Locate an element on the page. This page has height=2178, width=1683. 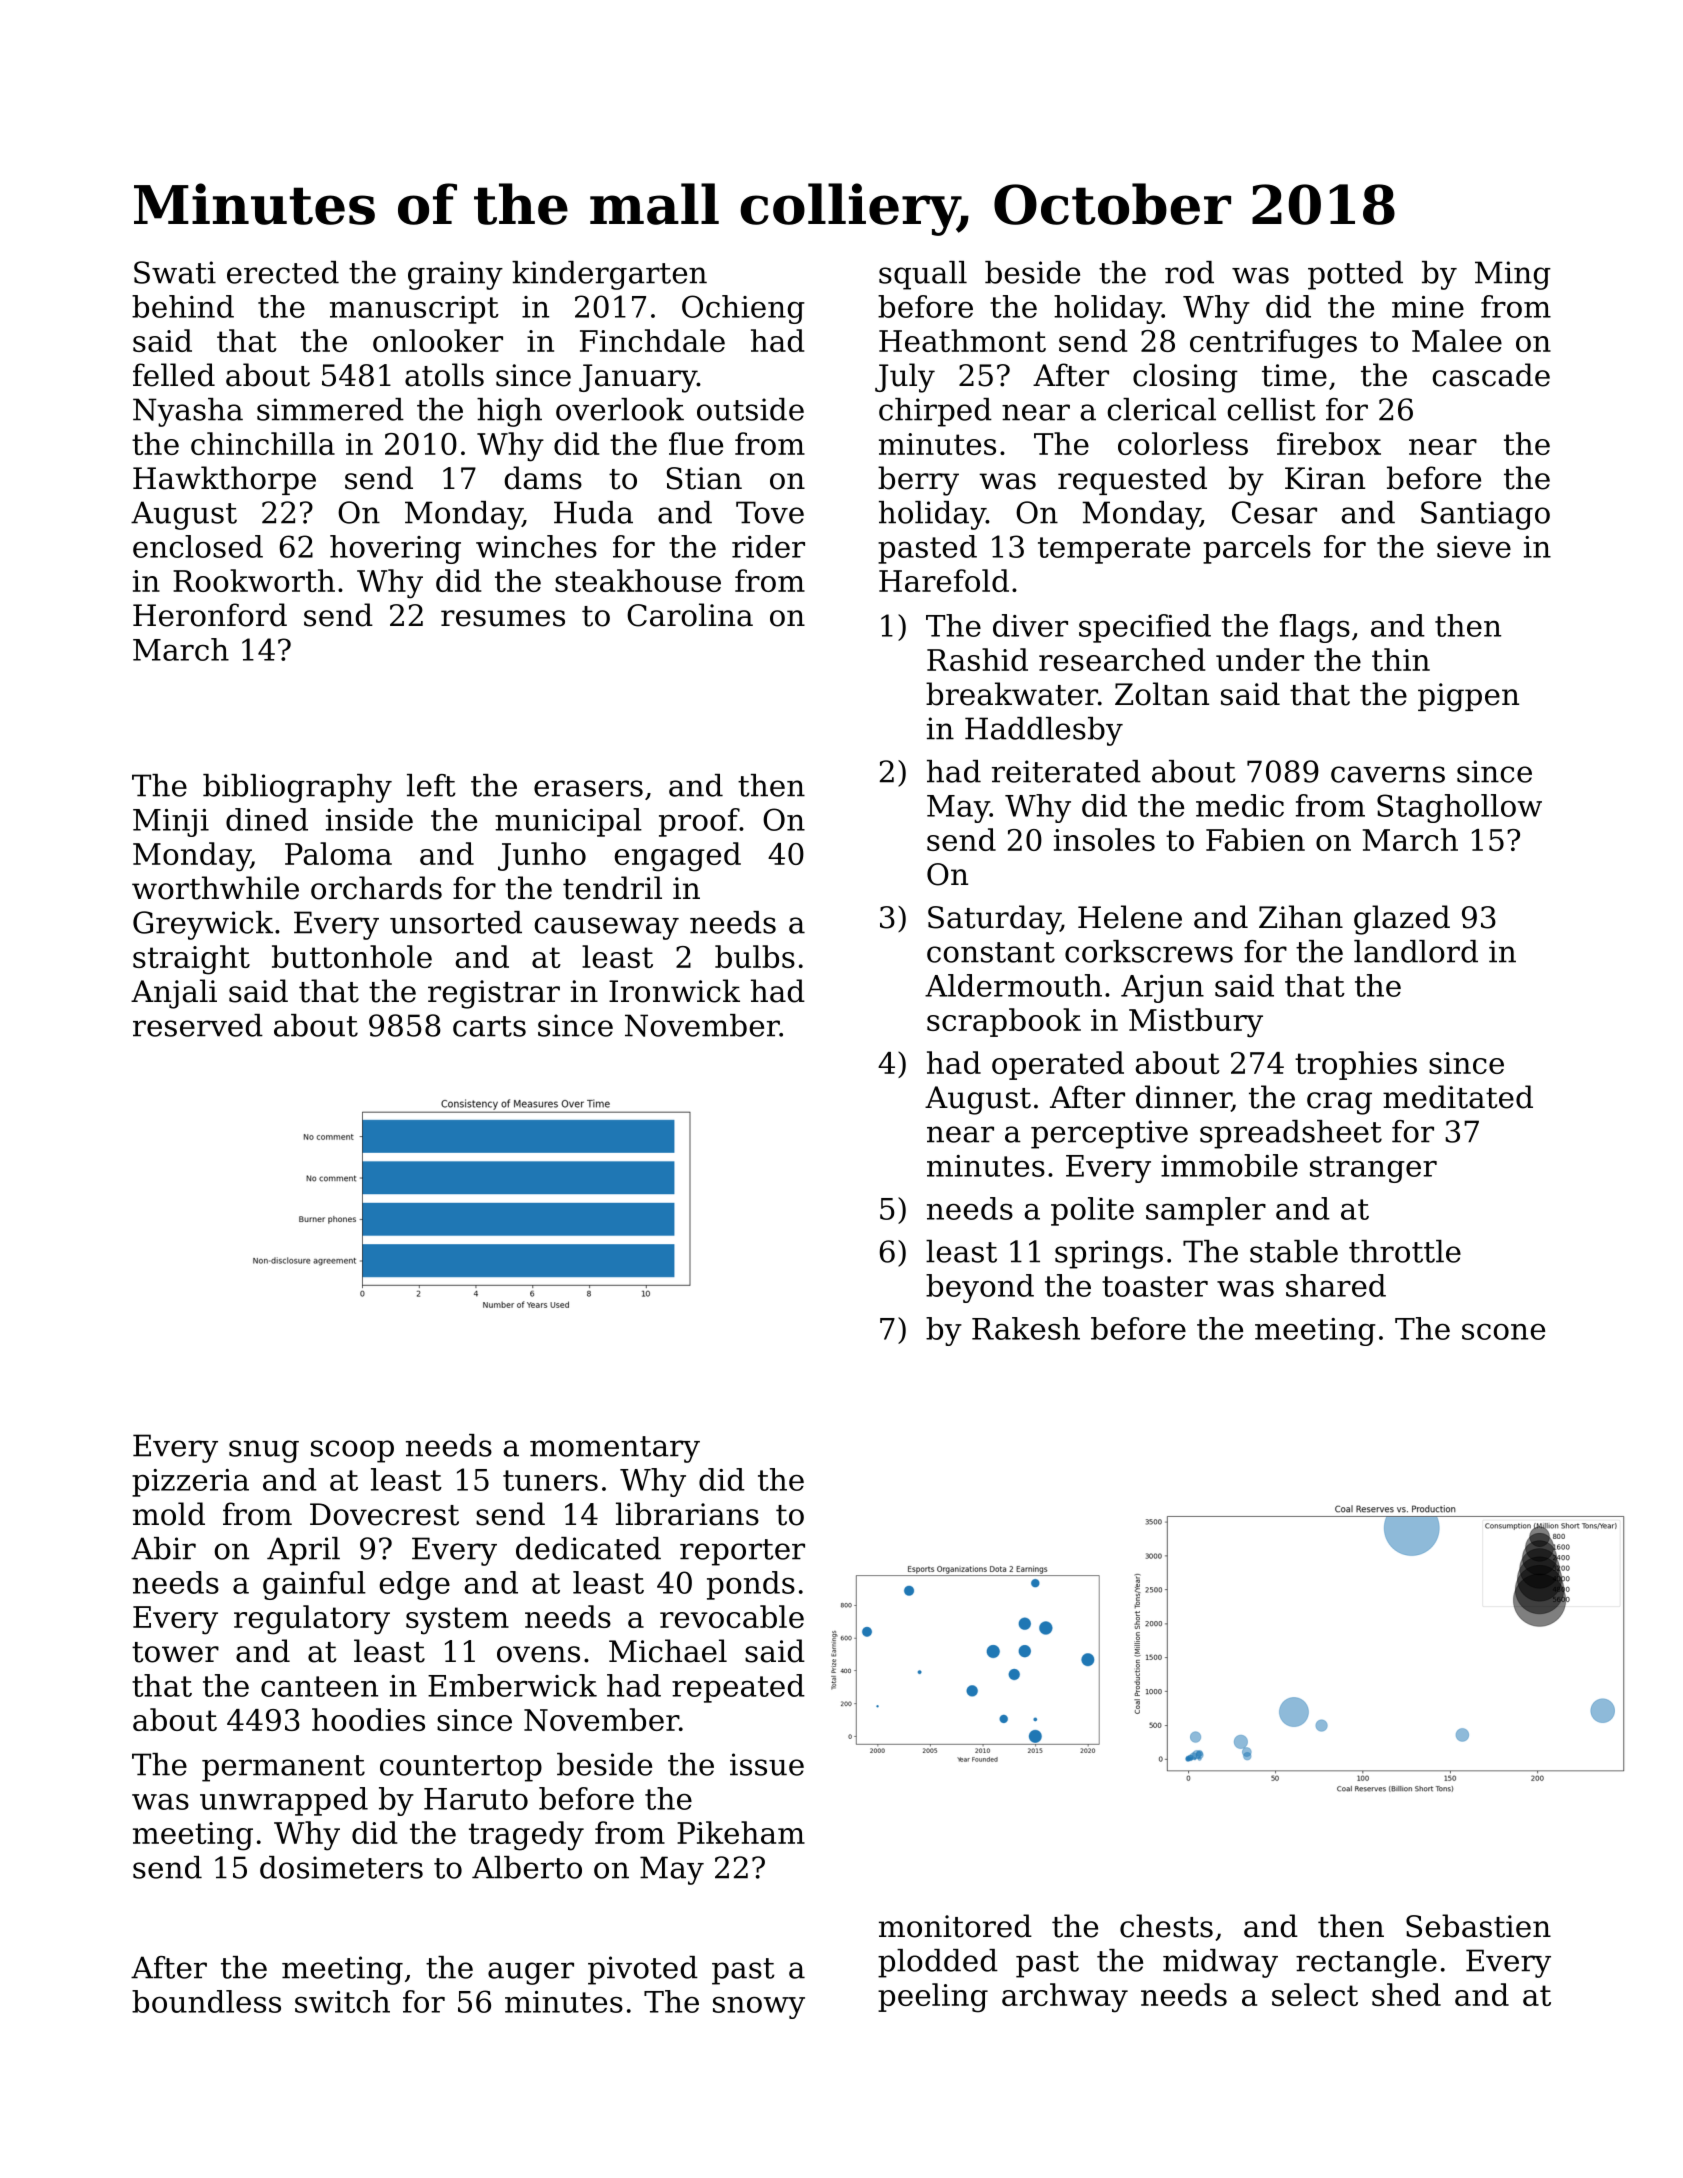
Abir is located at coordinates (163, 1548).
